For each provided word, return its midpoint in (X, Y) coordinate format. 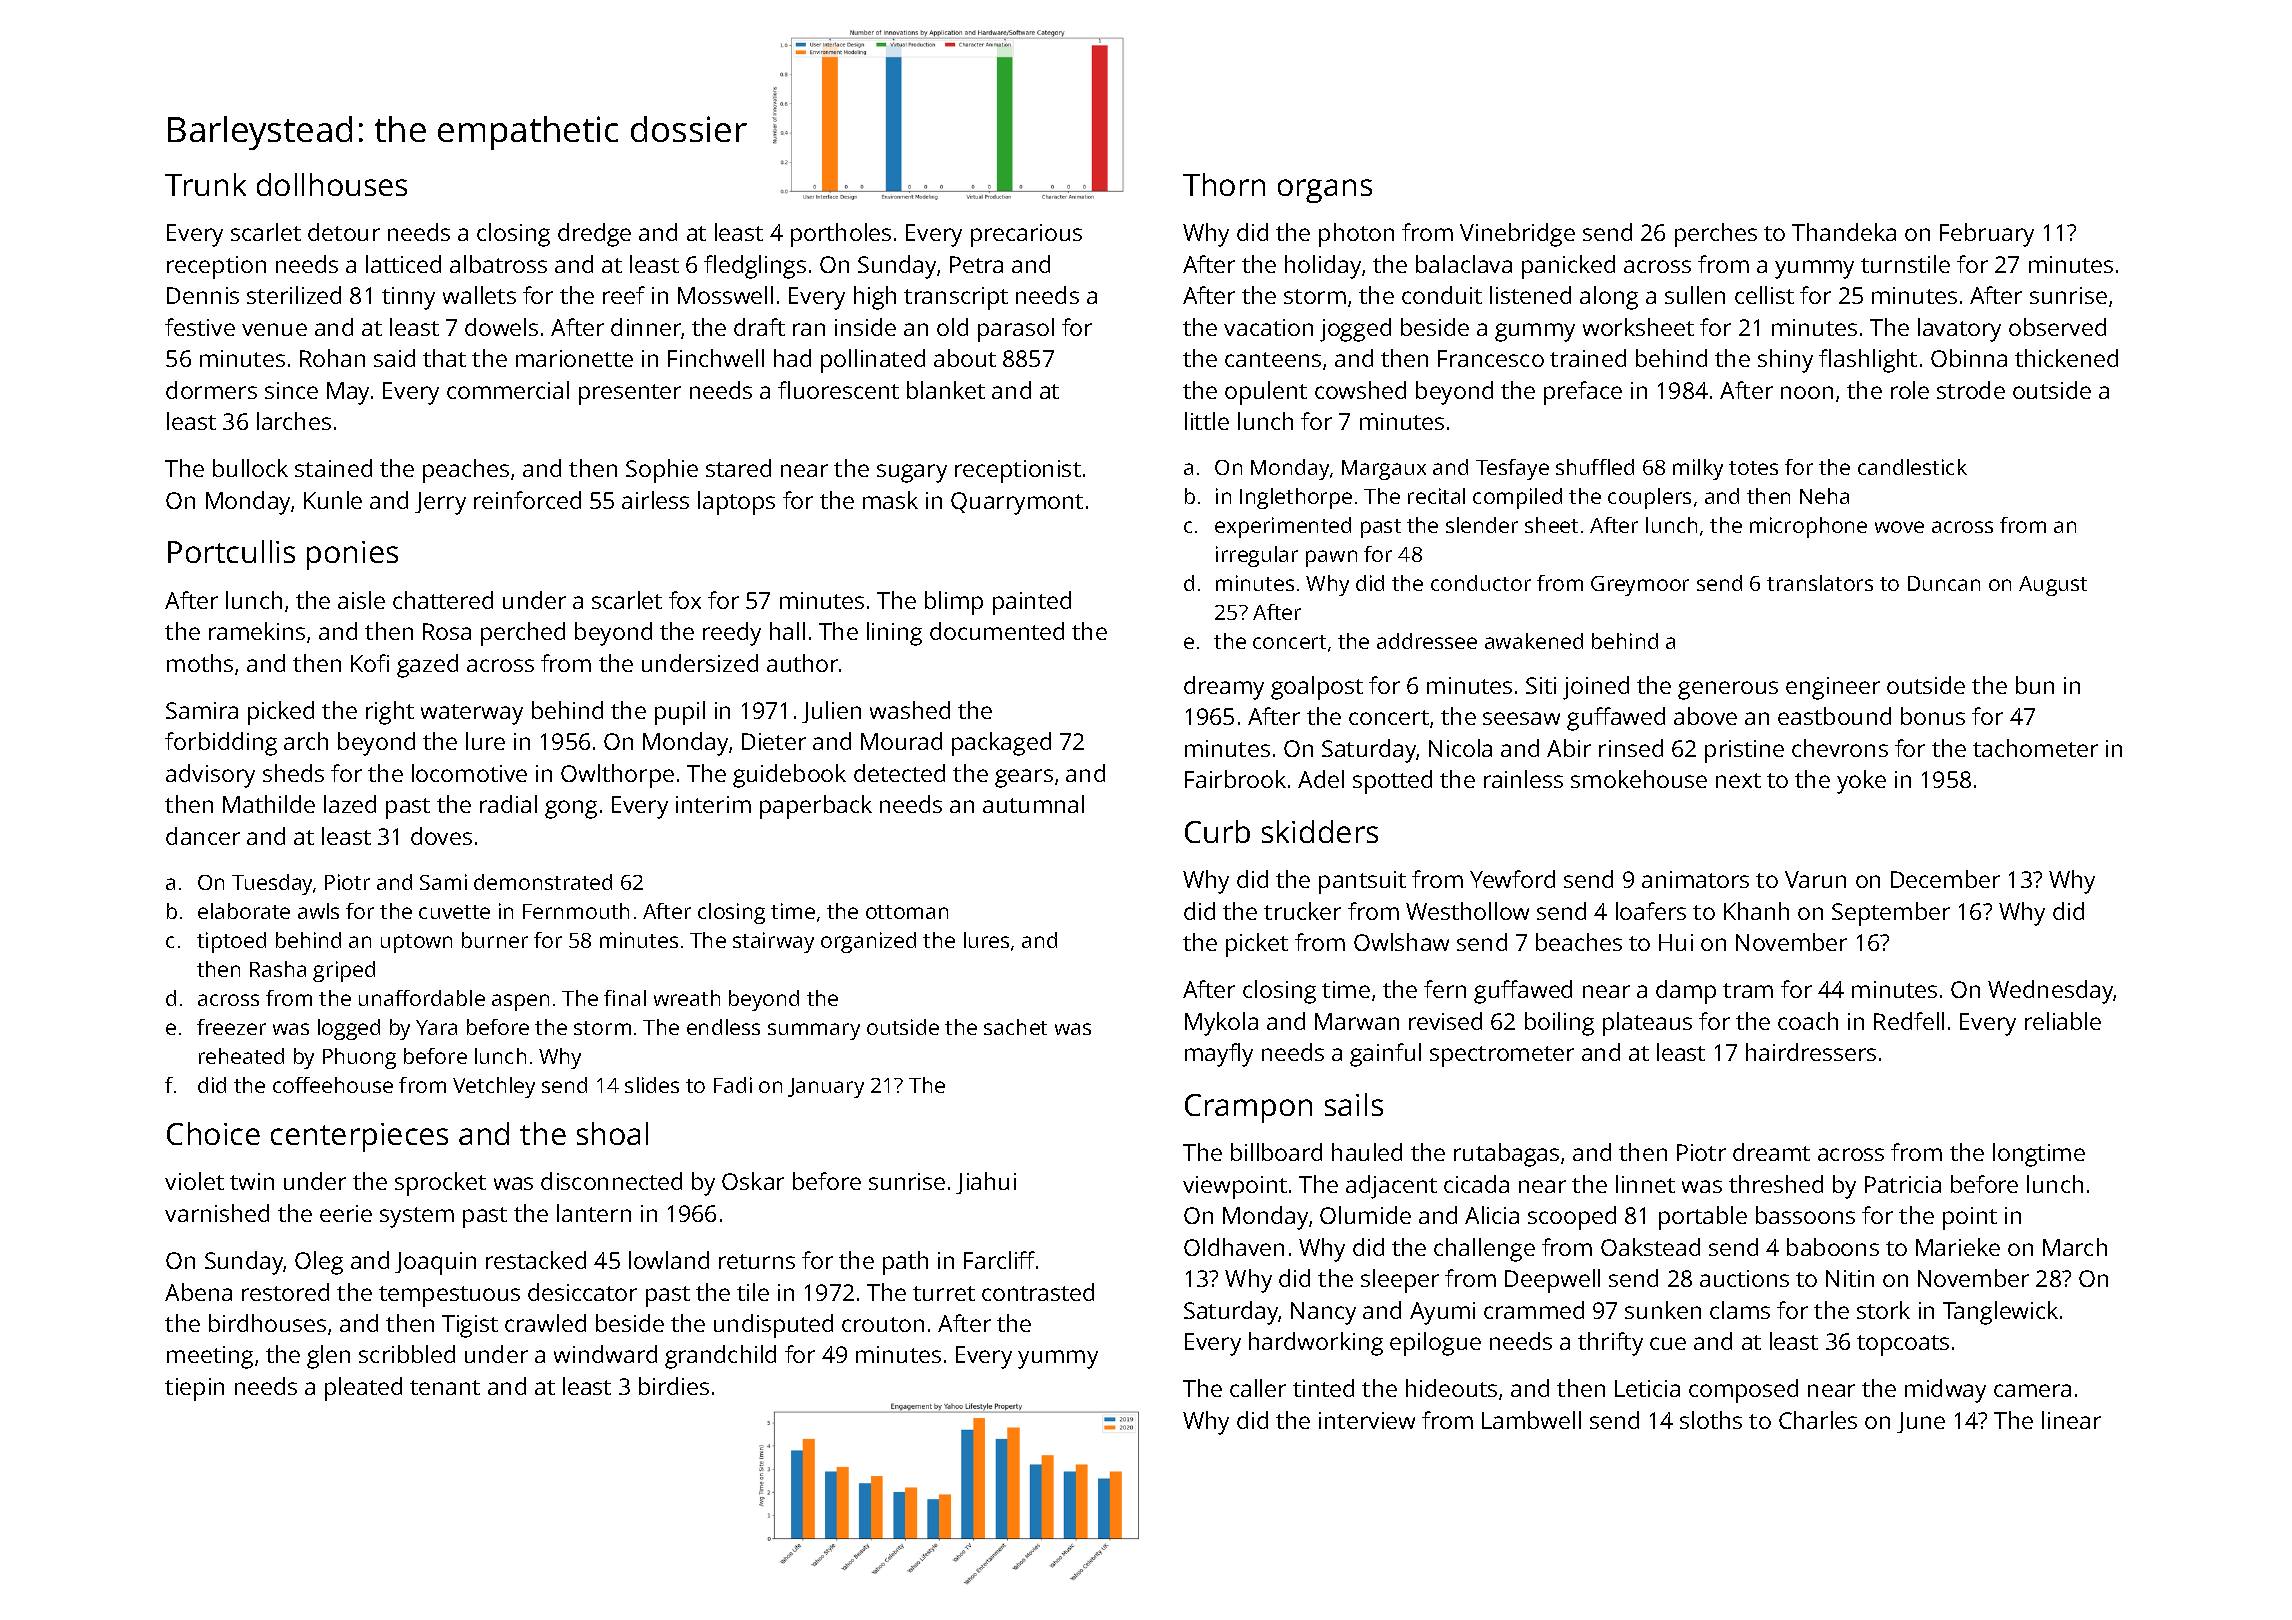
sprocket (440, 1184)
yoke (1861, 782)
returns (757, 1261)
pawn (1331, 558)
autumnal (1033, 804)
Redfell (1909, 1021)
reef (624, 295)
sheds (293, 773)
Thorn (1224, 184)
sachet (1015, 1027)
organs (1325, 191)
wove (1899, 527)
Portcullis (231, 551)
